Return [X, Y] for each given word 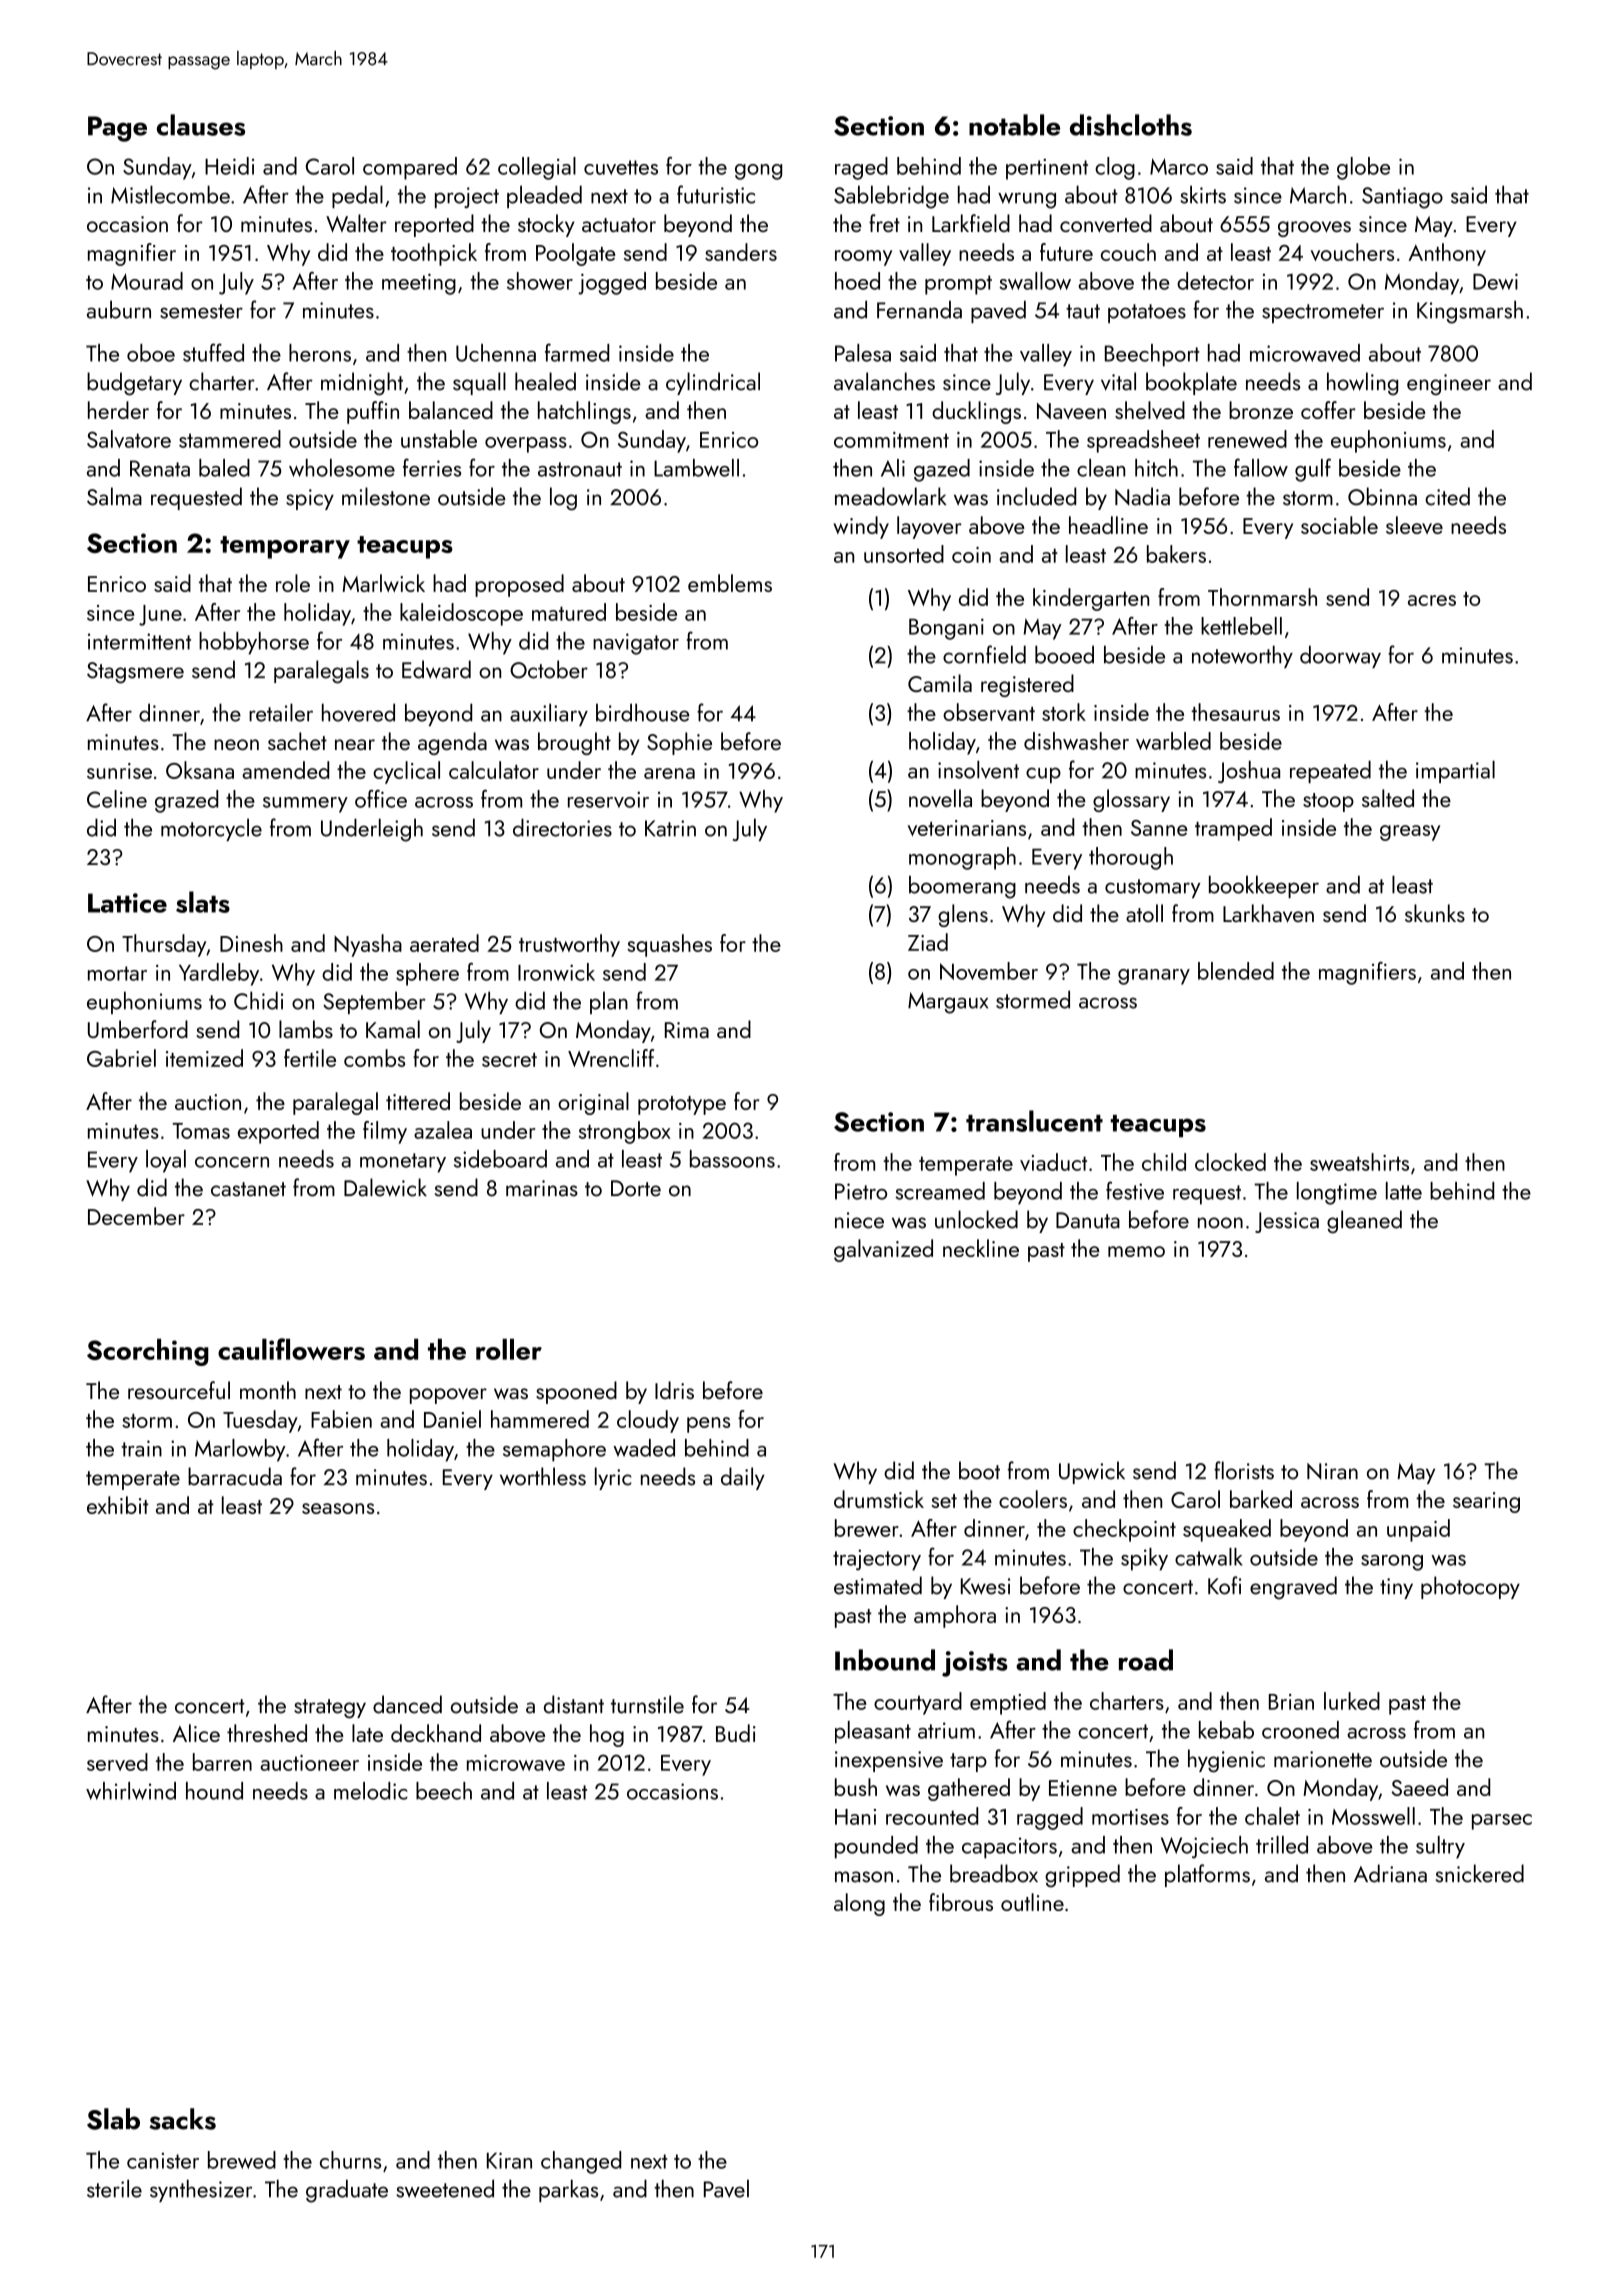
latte [1404, 1191]
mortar [117, 973]
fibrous [961, 1902]
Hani [855, 1817]
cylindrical [713, 383]
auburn [119, 309]
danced [407, 1704]
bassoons [732, 1159]
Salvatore [129, 439]
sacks [182, 2119]
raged [861, 168]
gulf [1313, 470]
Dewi [1495, 281]
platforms [1207, 1875]
